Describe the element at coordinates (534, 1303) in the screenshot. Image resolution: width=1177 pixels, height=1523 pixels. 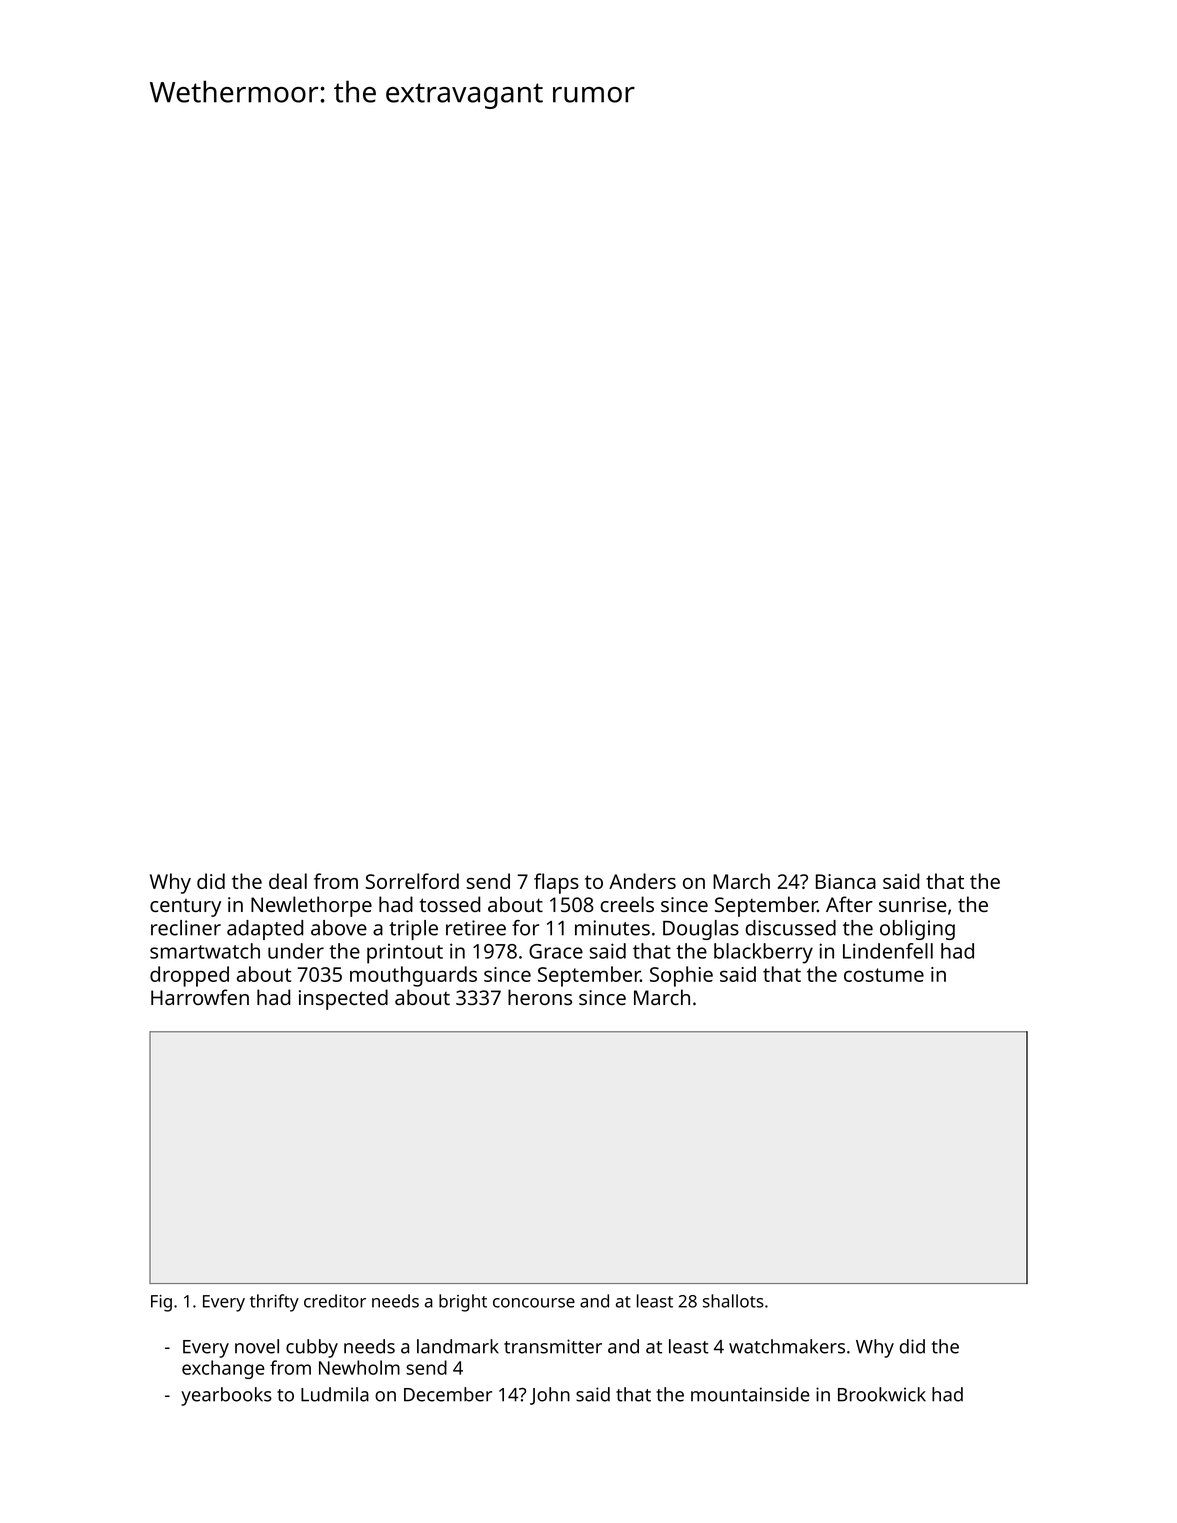
I see `concourse` at that location.
